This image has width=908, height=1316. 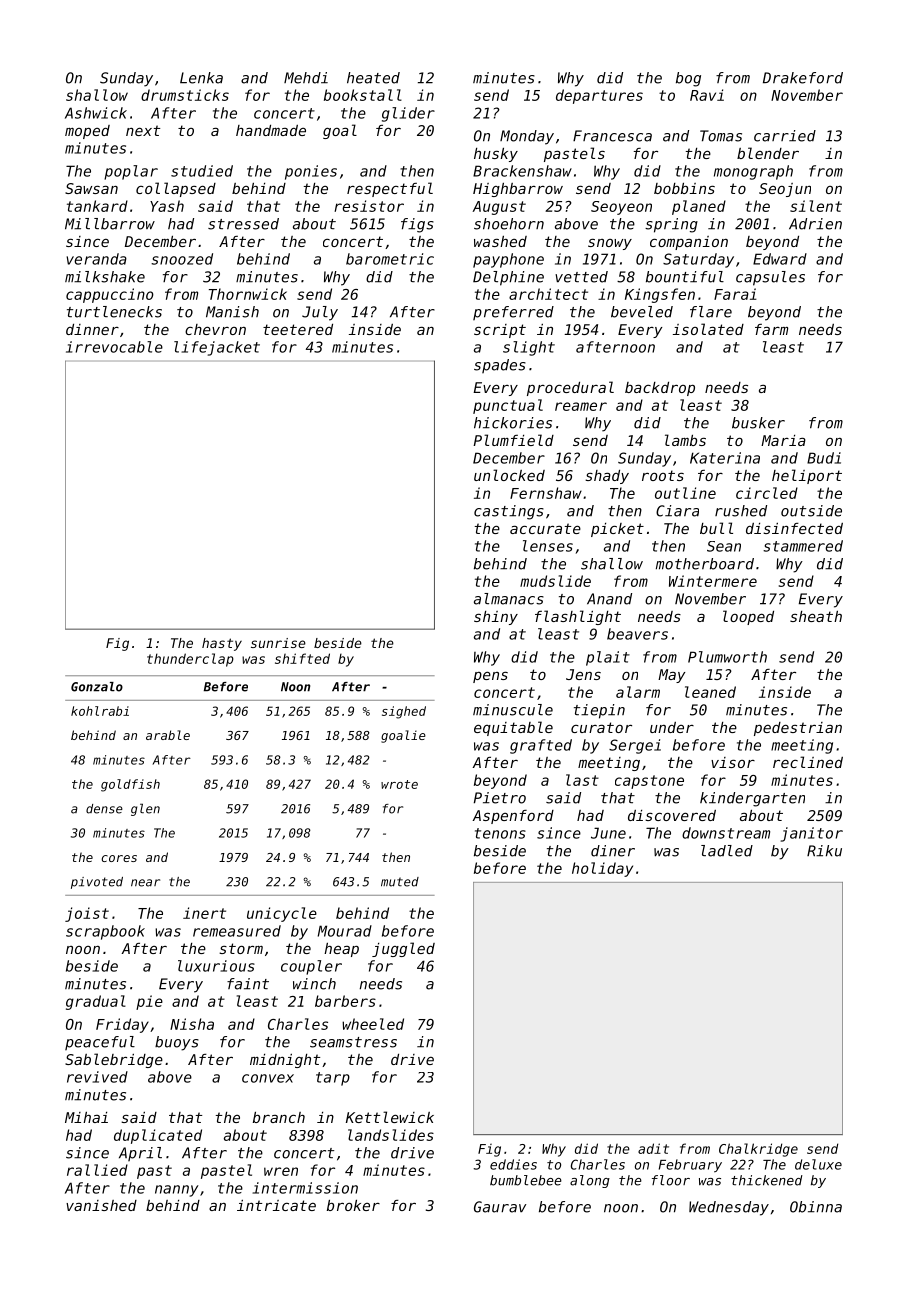 What do you see at coordinates (391, 1135) in the image?
I see `landslides` at bounding box center [391, 1135].
